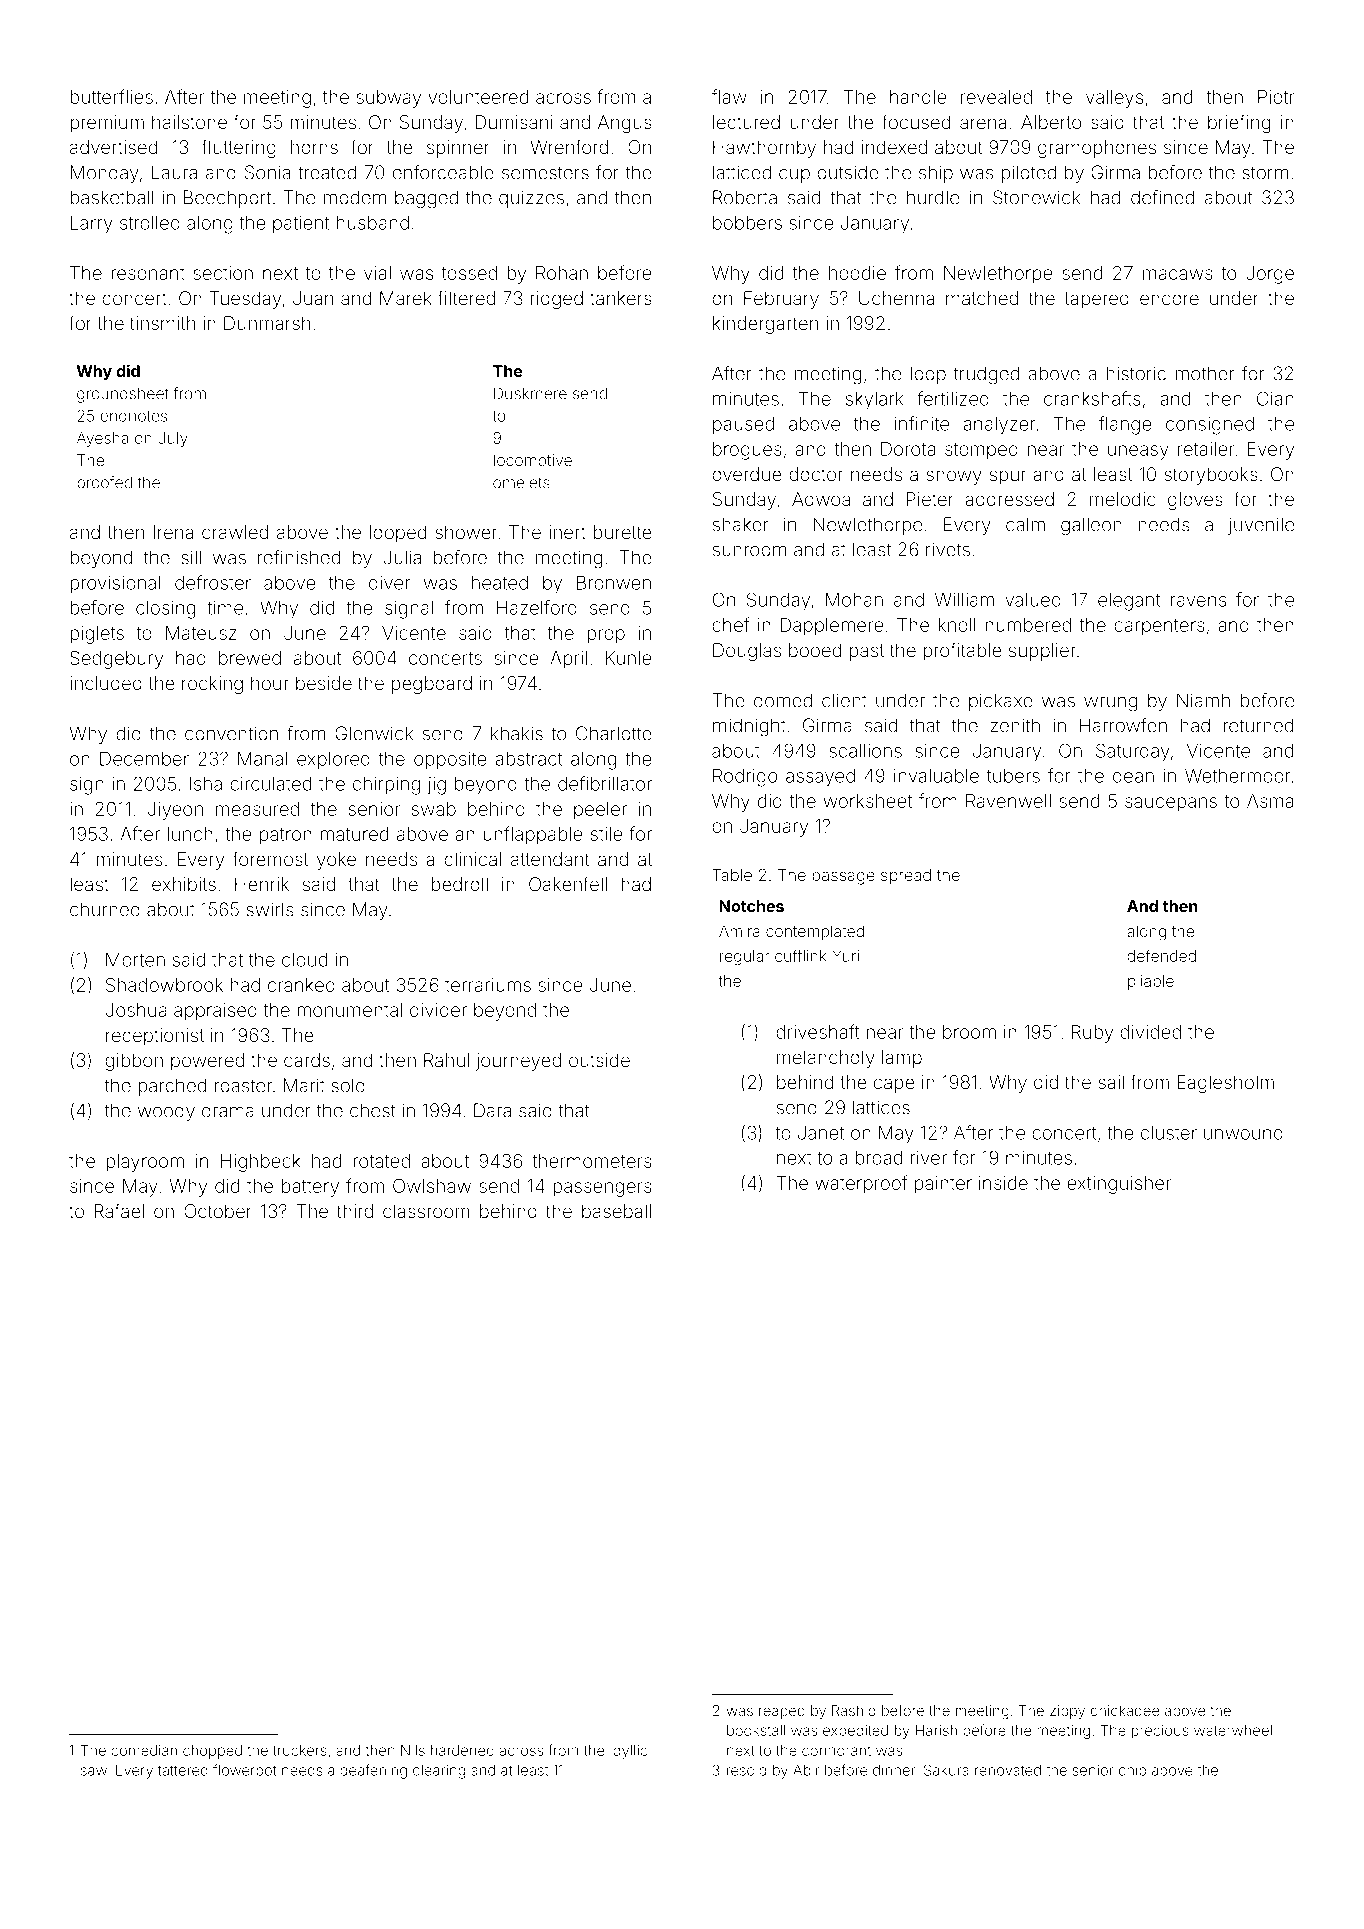  I want to click on baseball, so click(616, 1211).
